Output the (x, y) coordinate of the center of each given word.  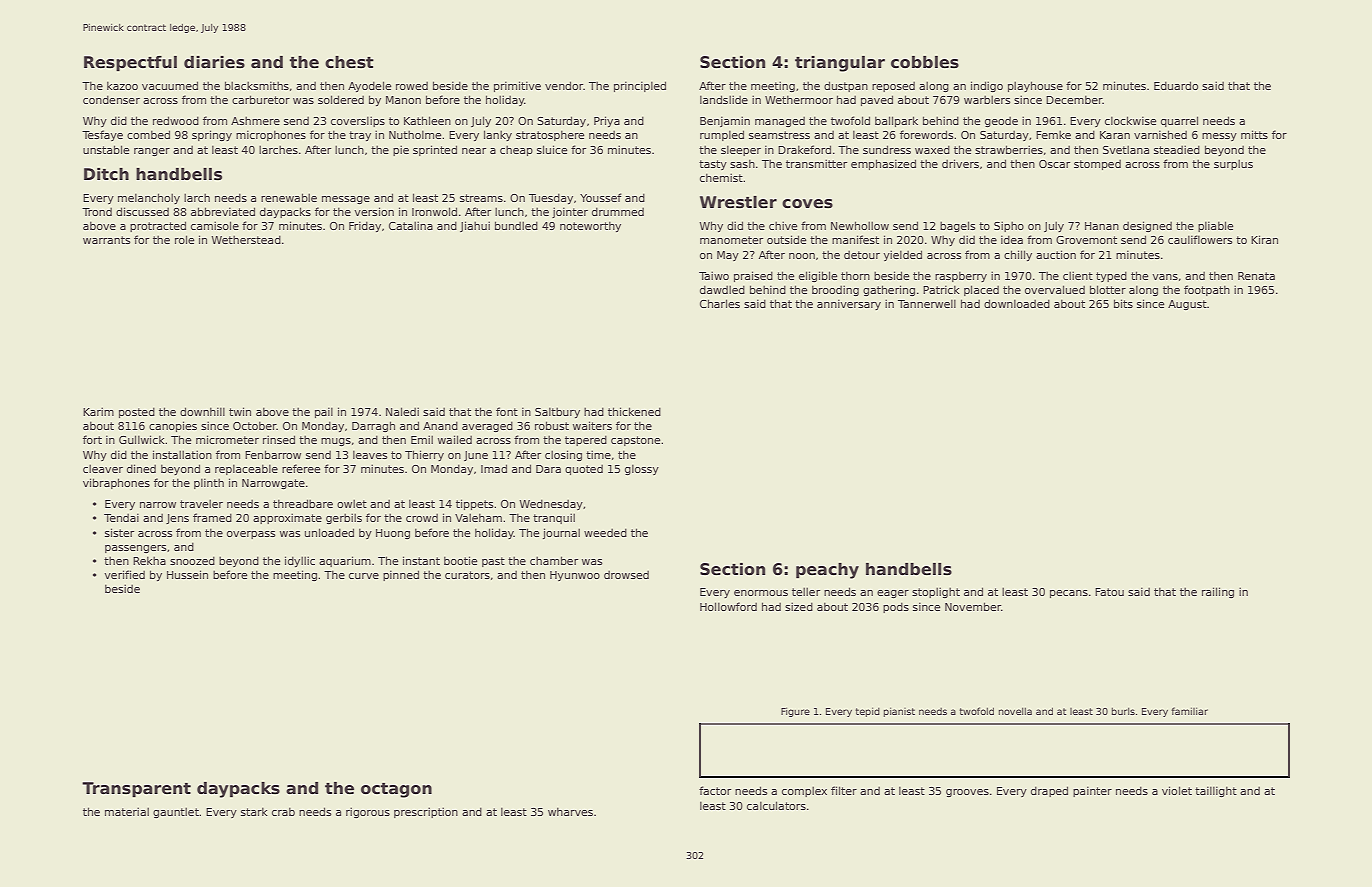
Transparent (136, 790)
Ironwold (434, 211)
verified (124, 574)
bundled (516, 225)
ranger (152, 152)
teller (806, 591)
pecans (1069, 594)
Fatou (1109, 592)
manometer (731, 240)
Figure (795, 712)
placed (981, 290)
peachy (827, 571)
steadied (1177, 149)
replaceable (246, 469)
